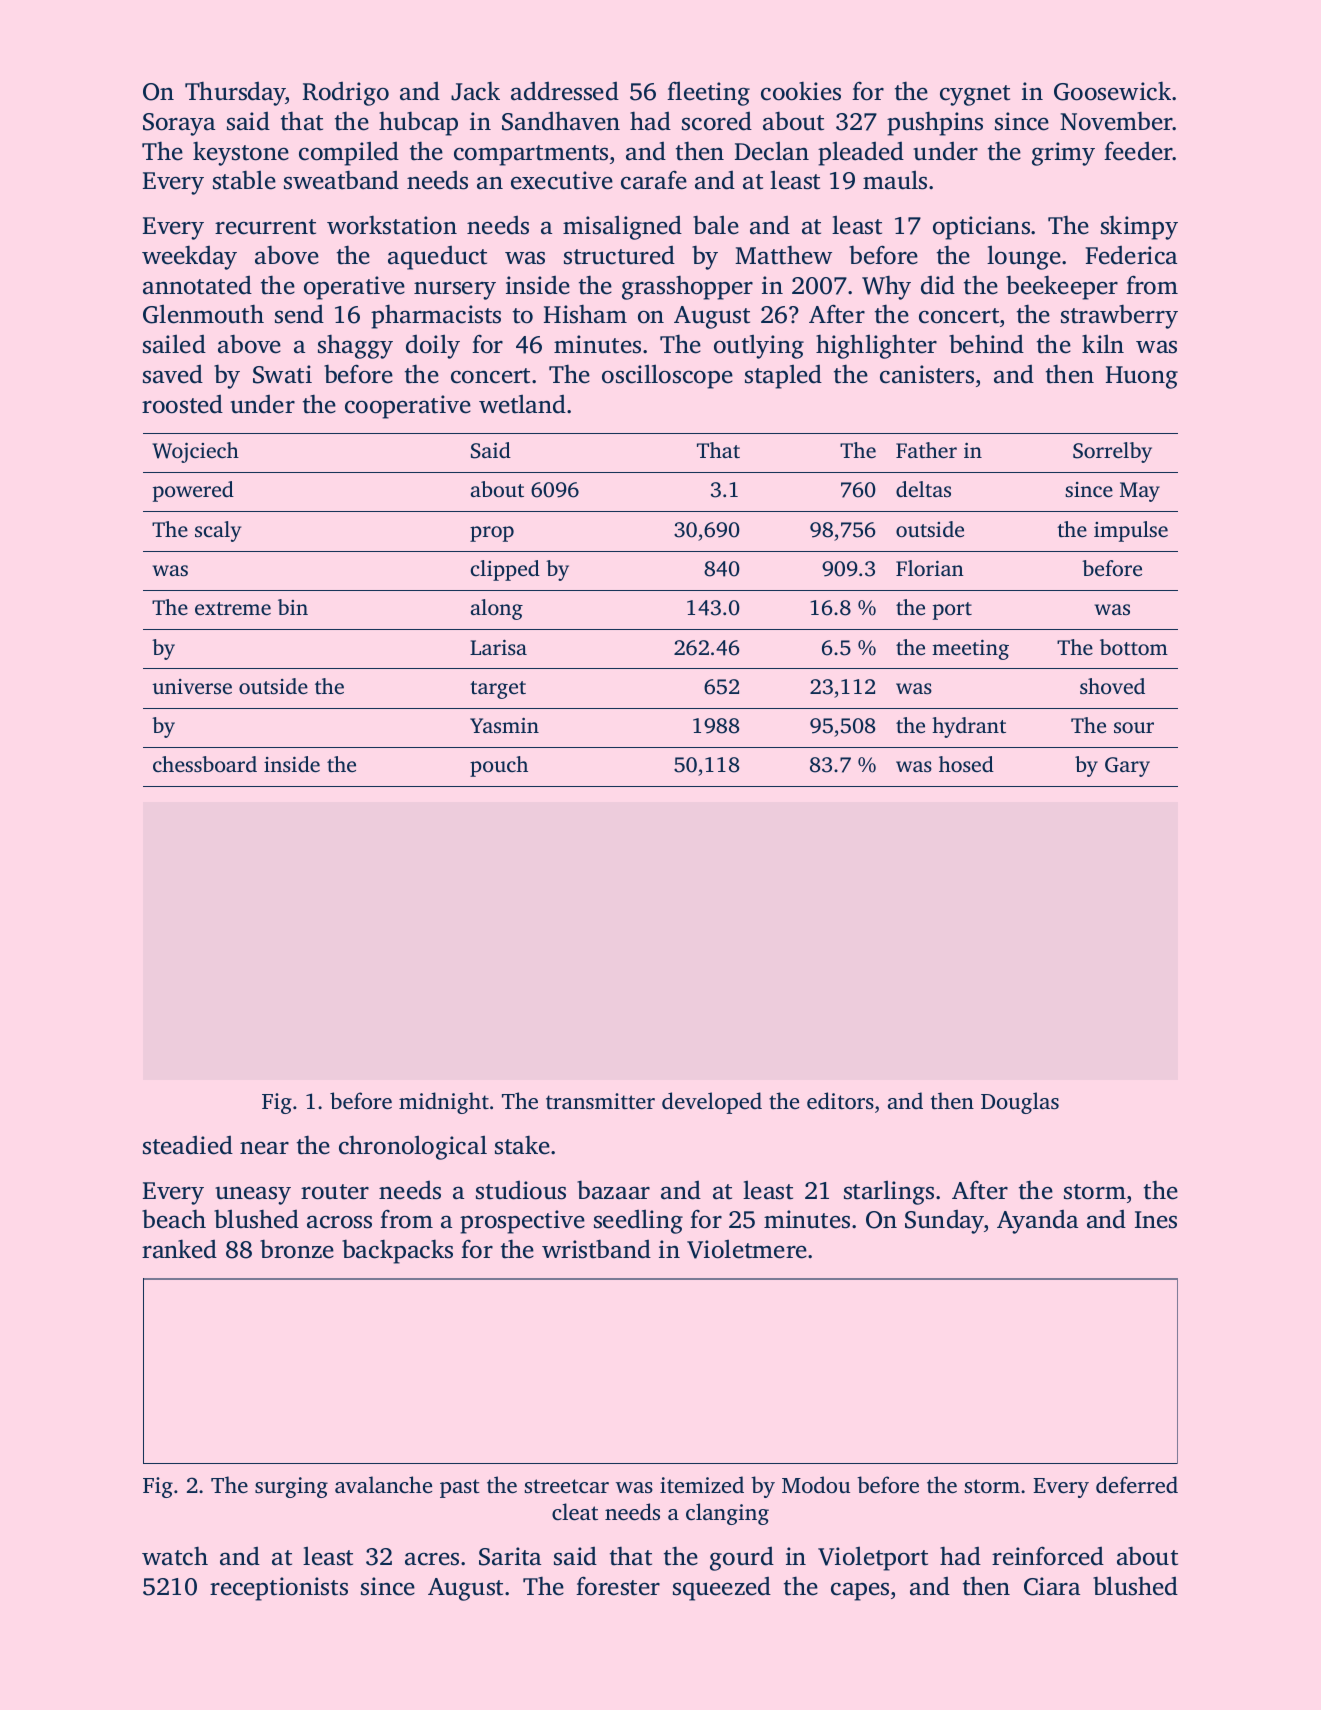  Describe the element at coordinates (923, 489) in the screenshot. I see `deltas` at that location.
